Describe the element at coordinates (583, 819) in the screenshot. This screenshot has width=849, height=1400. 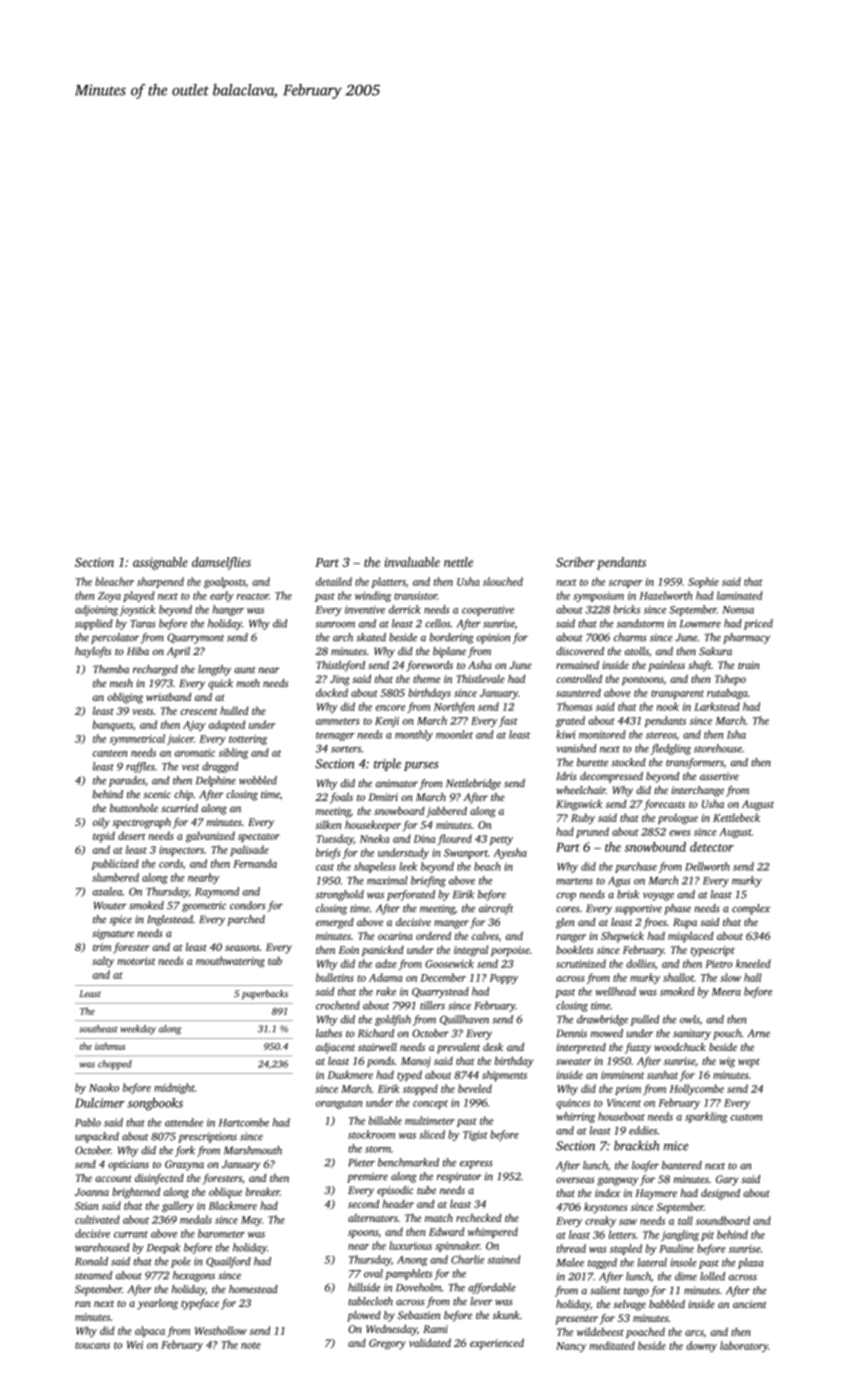
I see `Ruby` at that location.
